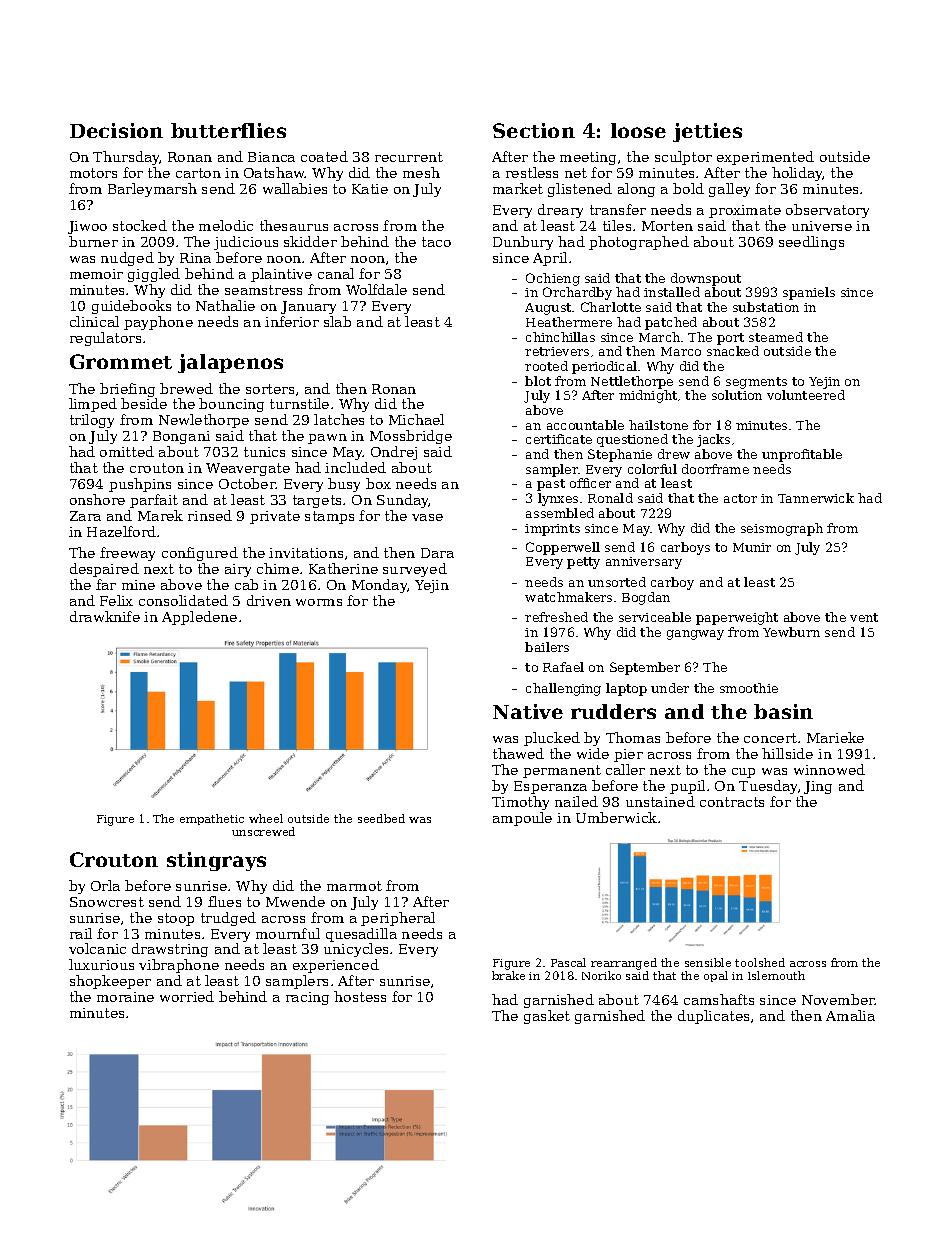  I want to click on Section, so click(534, 130).
